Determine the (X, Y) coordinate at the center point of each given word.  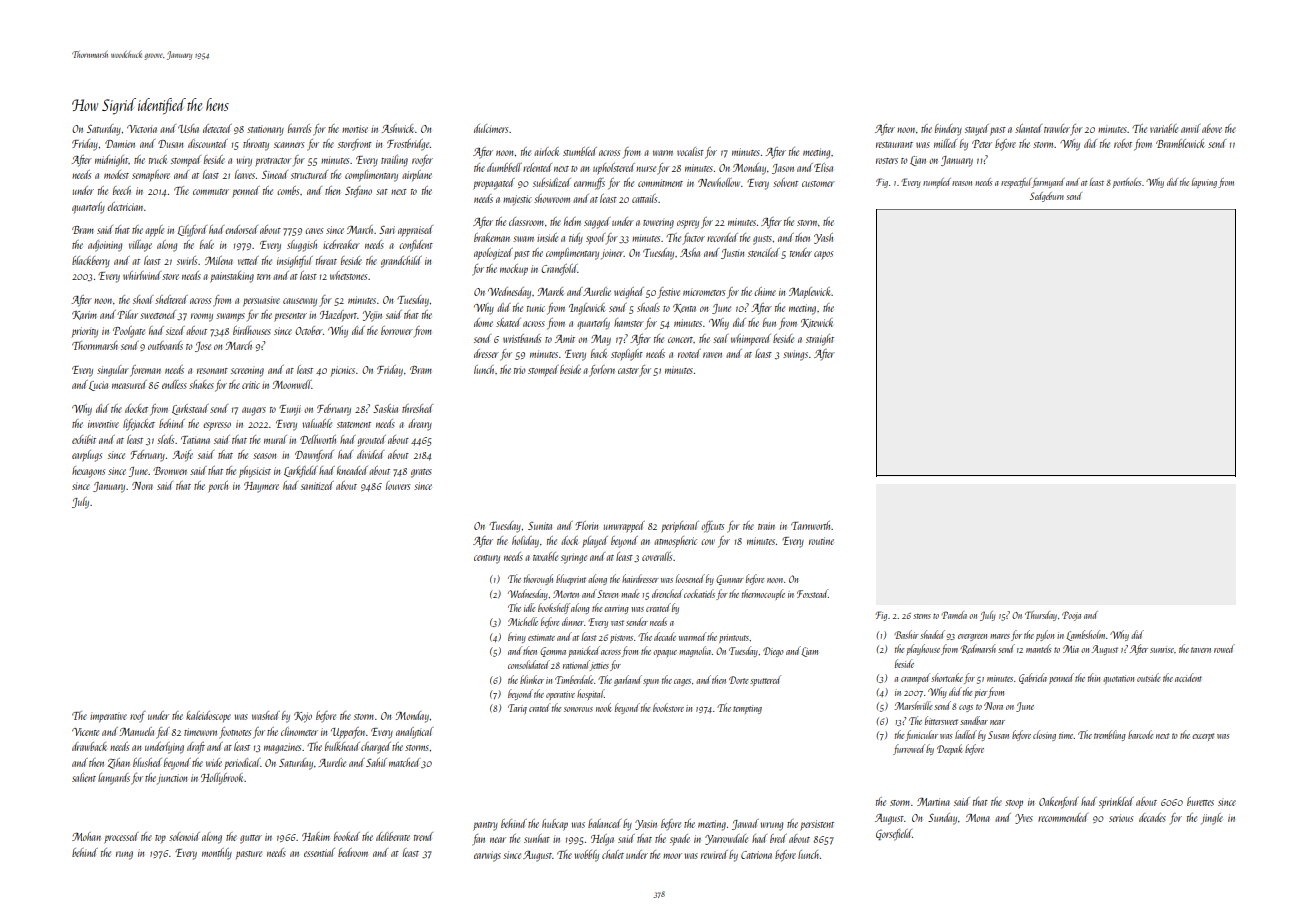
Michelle (523, 621)
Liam (809, 652)
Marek (550, 291)
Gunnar (729, 580)
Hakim (316, 836)
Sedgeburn (1047, 197)
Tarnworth (811, 525)
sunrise (1162, 649)
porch (218, 487)
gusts (762, 240)
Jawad (745, 824)
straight (820, 340)
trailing (394, 161)
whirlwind (142, 275)
